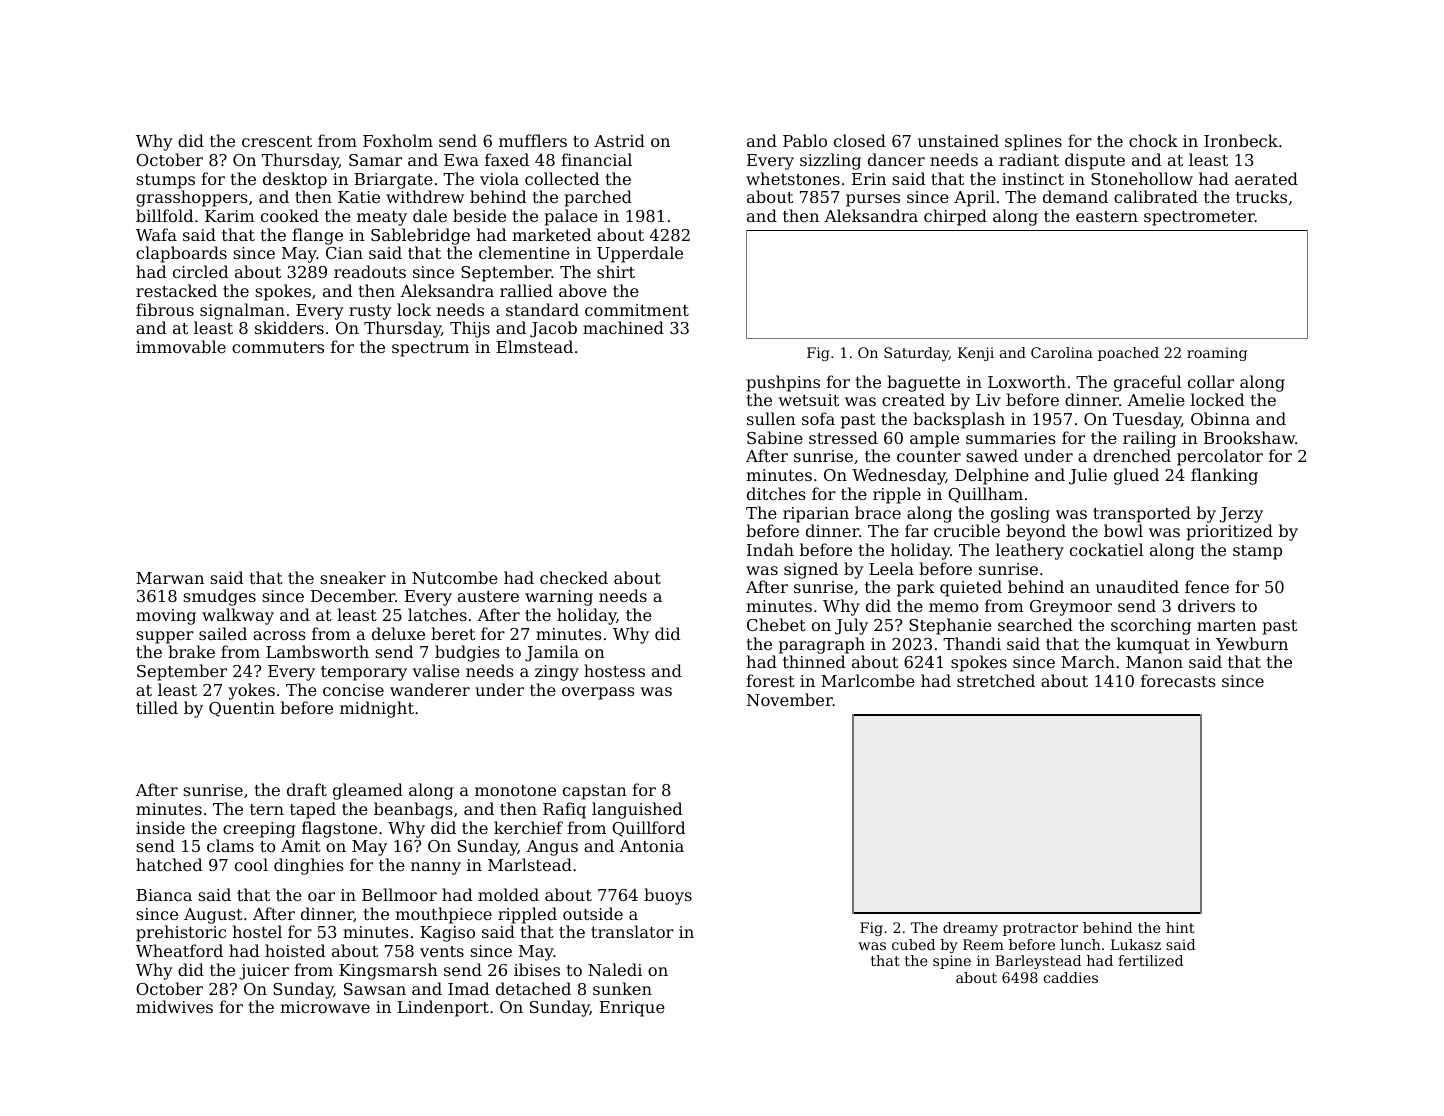 This screenshot has height=1116, width=1444. What do you see at coordinates (776, 493) in the screenshot?
I see `ditches` at bounding box center [776, 493].
